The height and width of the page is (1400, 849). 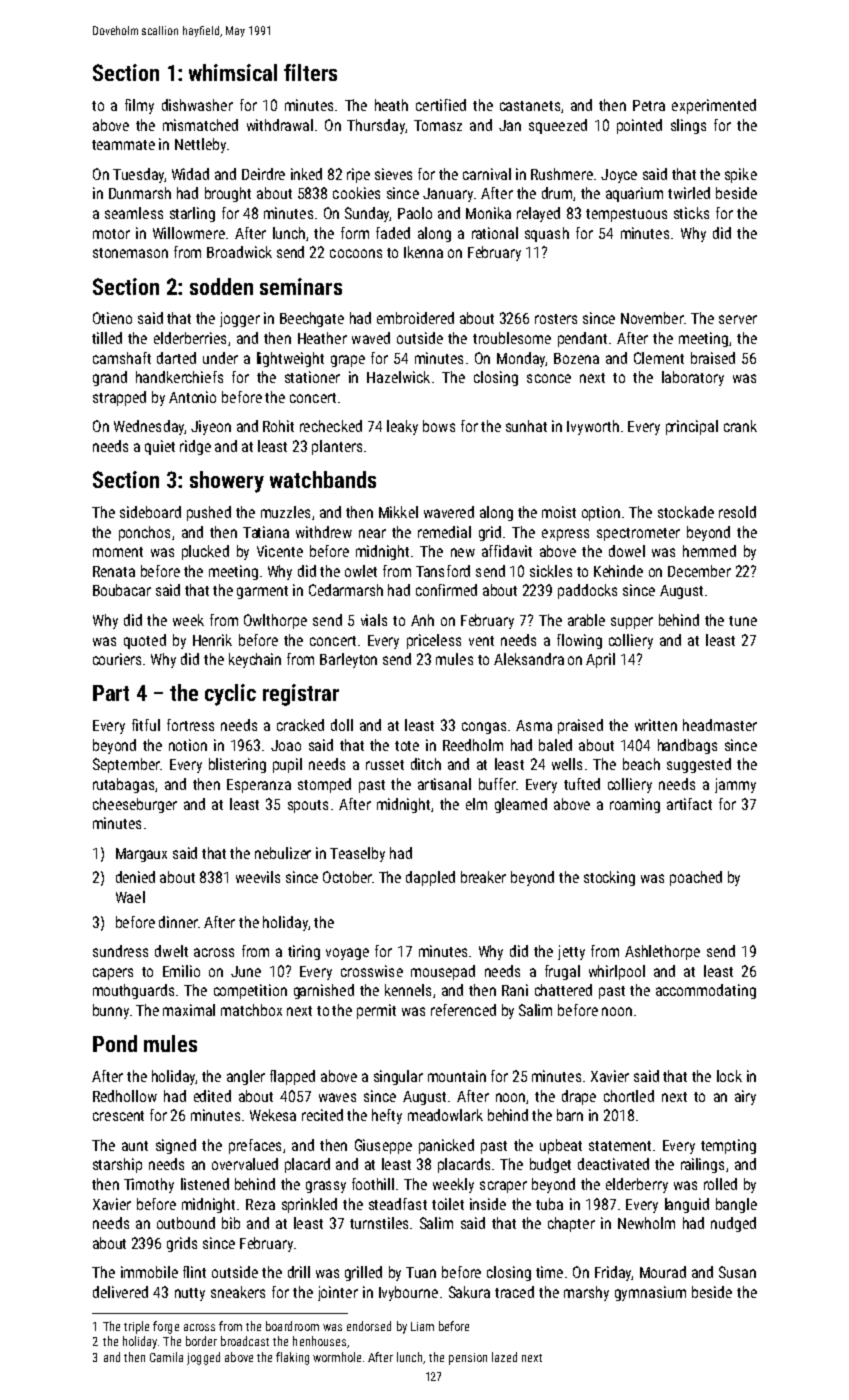 What do you see at coordinates (292, 1077) in the page?
I see `flapped` at bounding box center [292, 1077].
